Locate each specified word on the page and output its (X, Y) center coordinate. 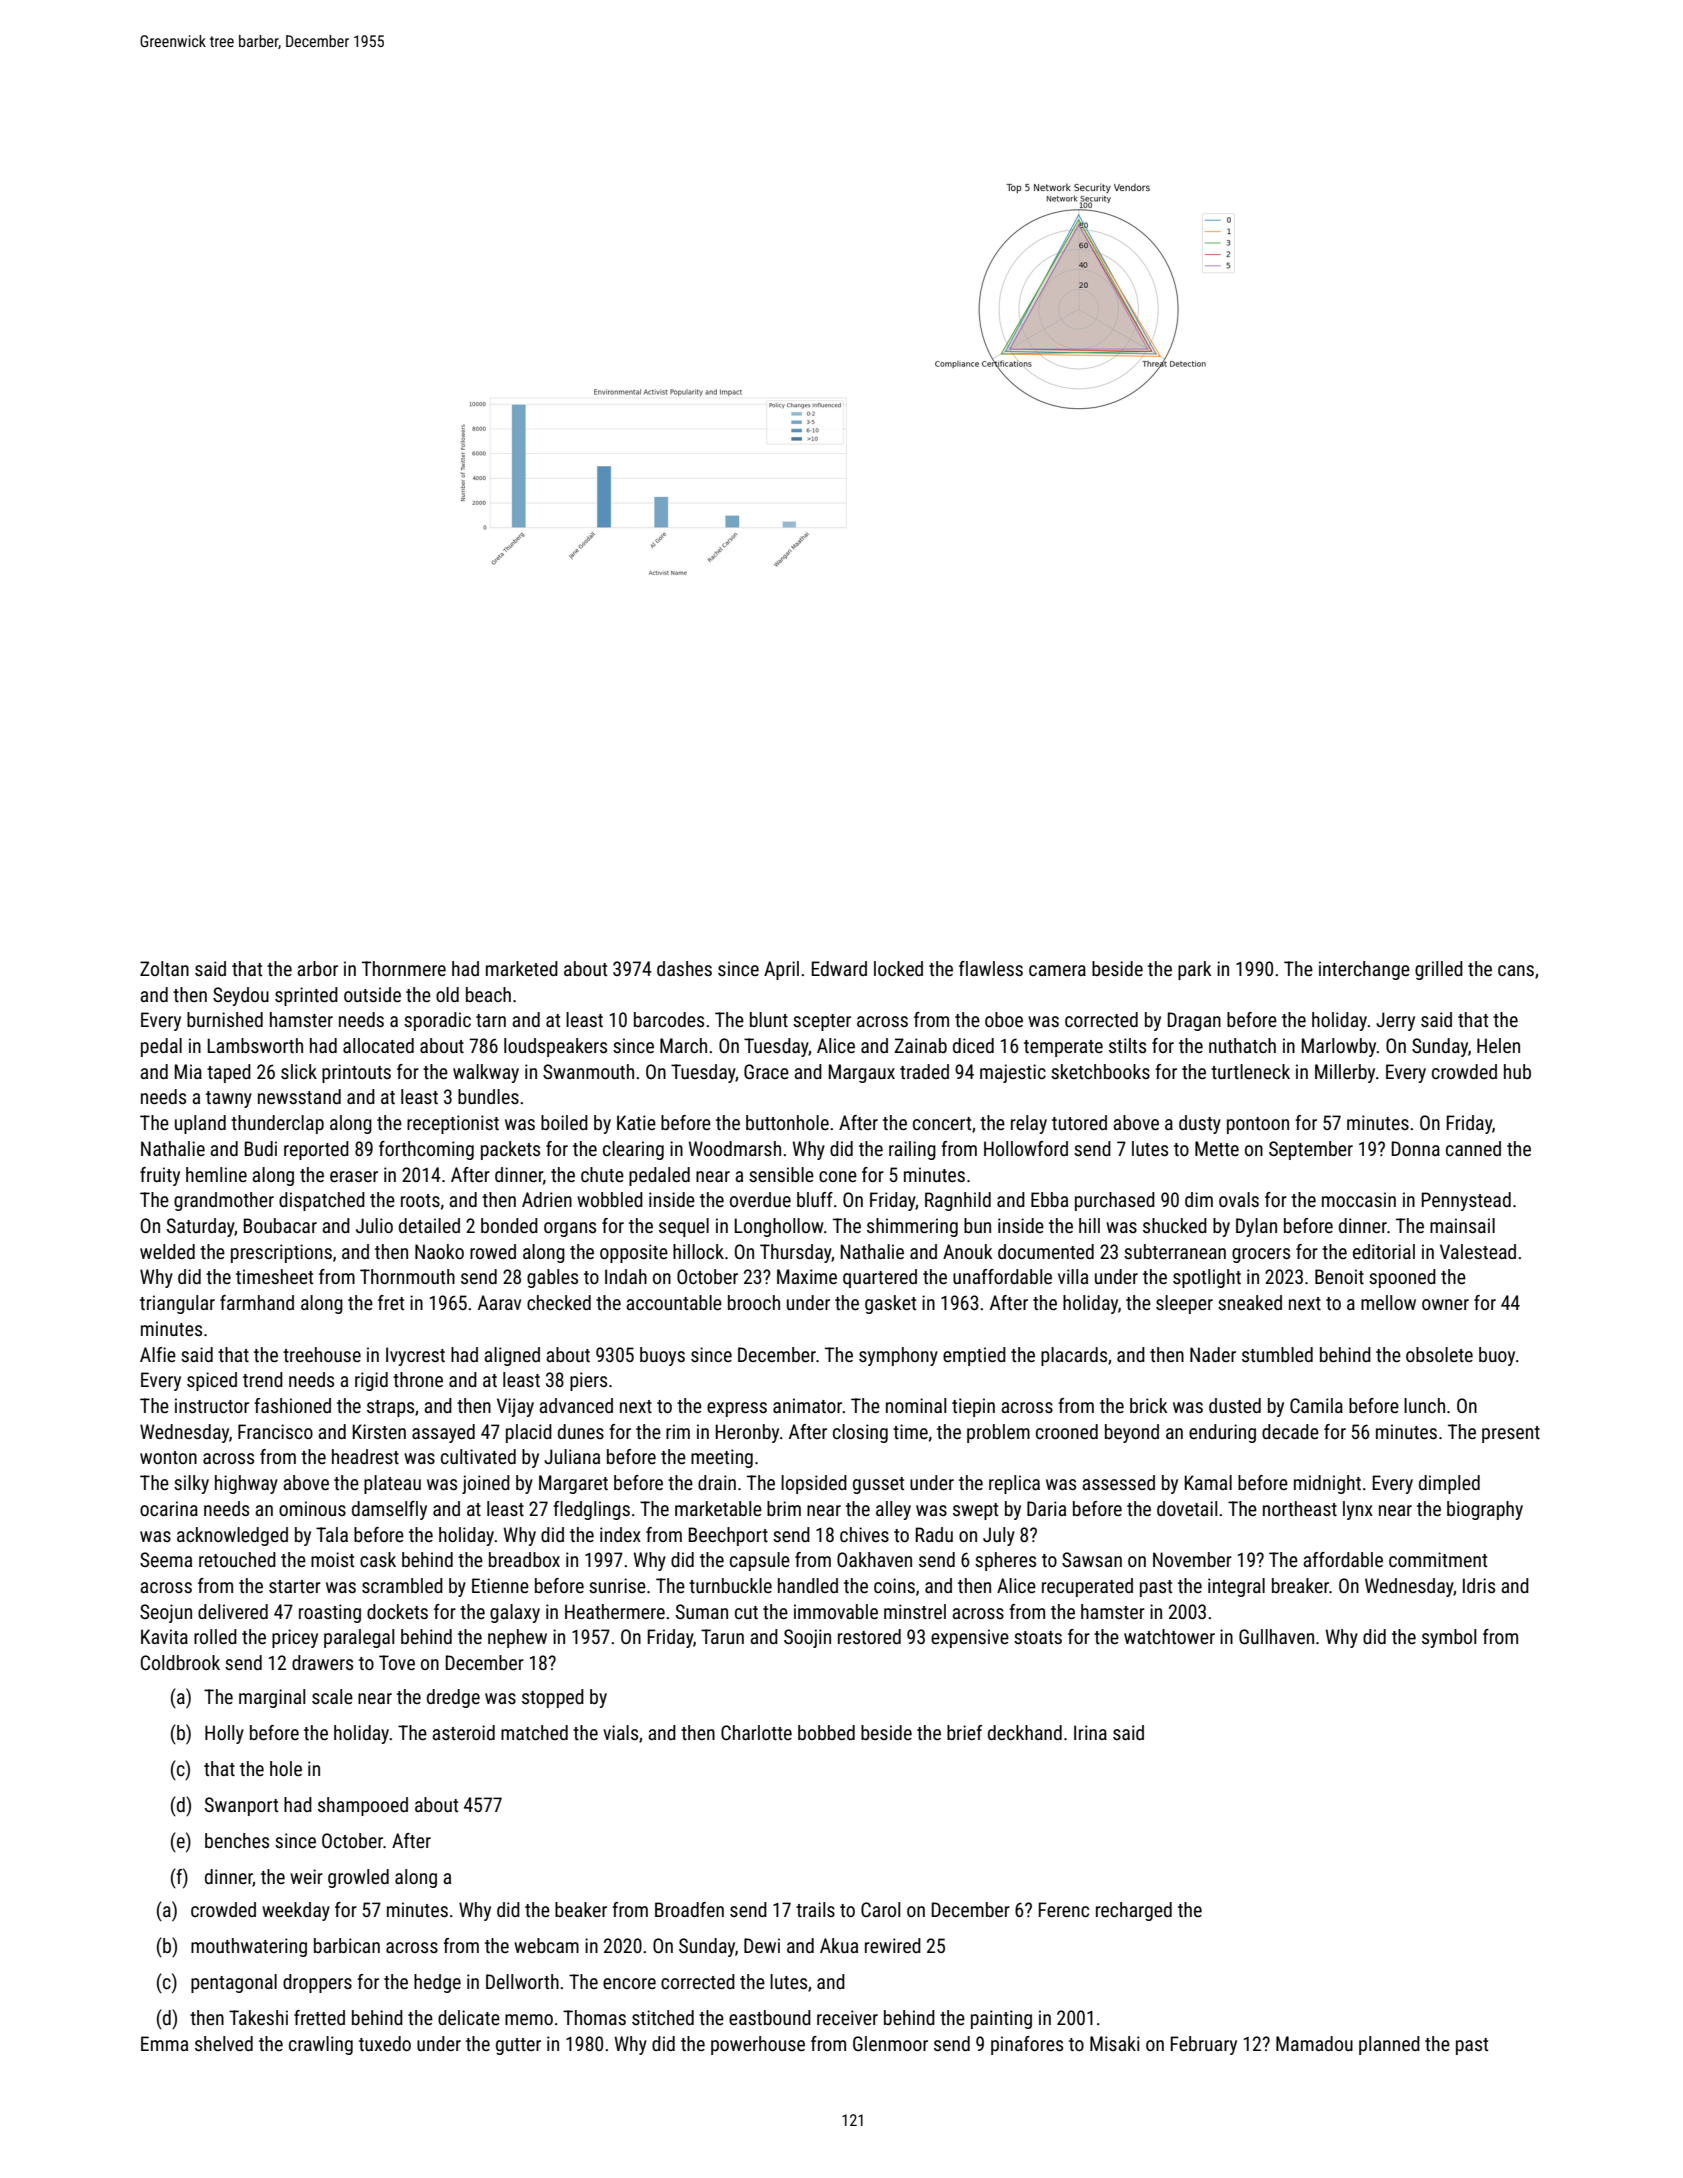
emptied (974, 1356)
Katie (636, 1122)
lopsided (814, 1484)
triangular (177, 1304)
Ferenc (1064, 1909)
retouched (237, 1559)
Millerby (1345, 1073)
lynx (1358, 1510)
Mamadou (1314, 2043)
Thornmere (404, 968)
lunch (1424, 1405)
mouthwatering (249, 1947)
